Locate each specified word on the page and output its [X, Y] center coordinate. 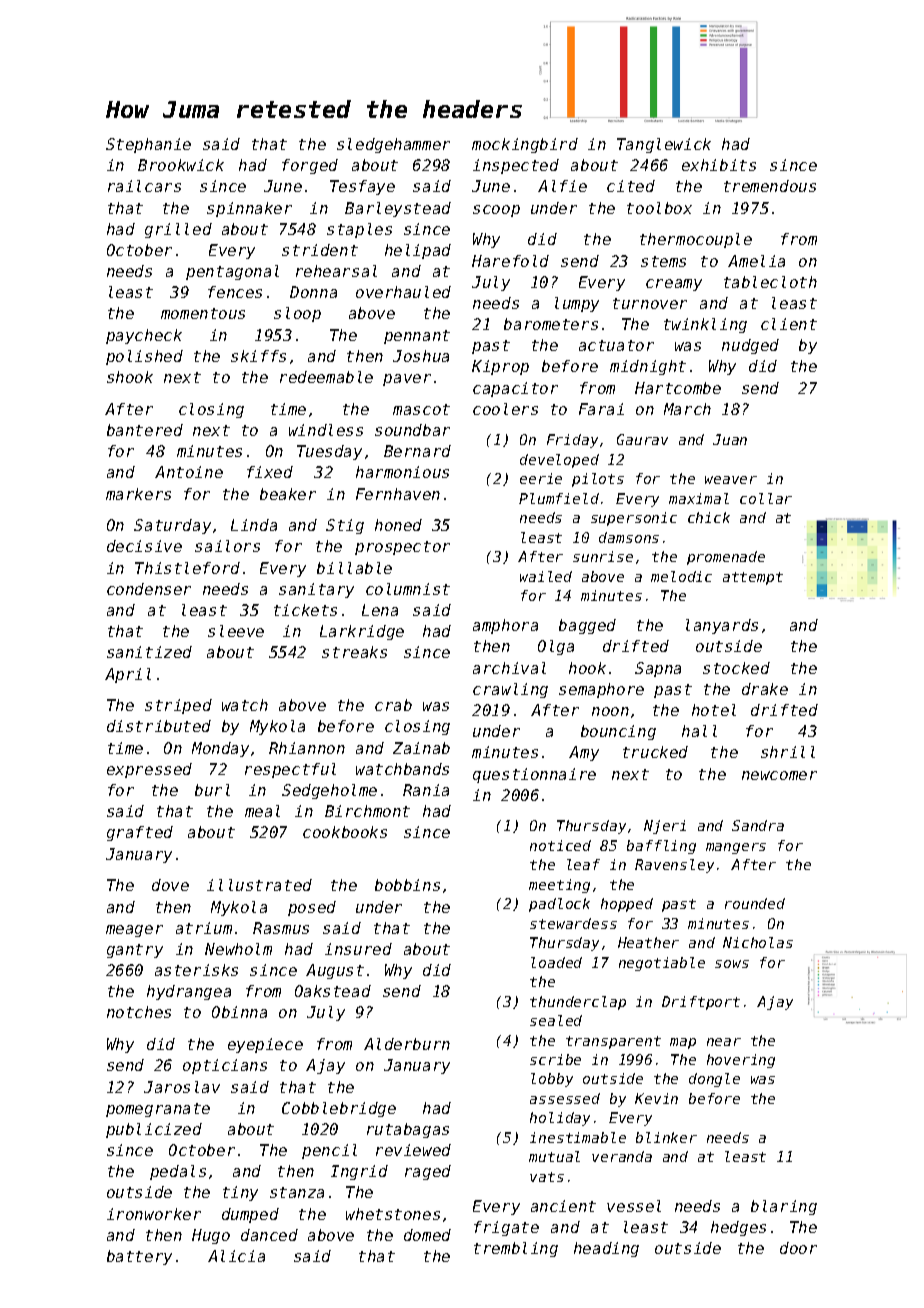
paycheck [144, 336]
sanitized [149, 652]
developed [559, 461]
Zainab [421, 748]
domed [427, 1235]
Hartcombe [678, 388]
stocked [736, 668]
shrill [788, 752]
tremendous [770, 186]
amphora [505, 626]
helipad [418, 251]
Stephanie [148, 145]
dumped [250, 1215]
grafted [140, 833]
